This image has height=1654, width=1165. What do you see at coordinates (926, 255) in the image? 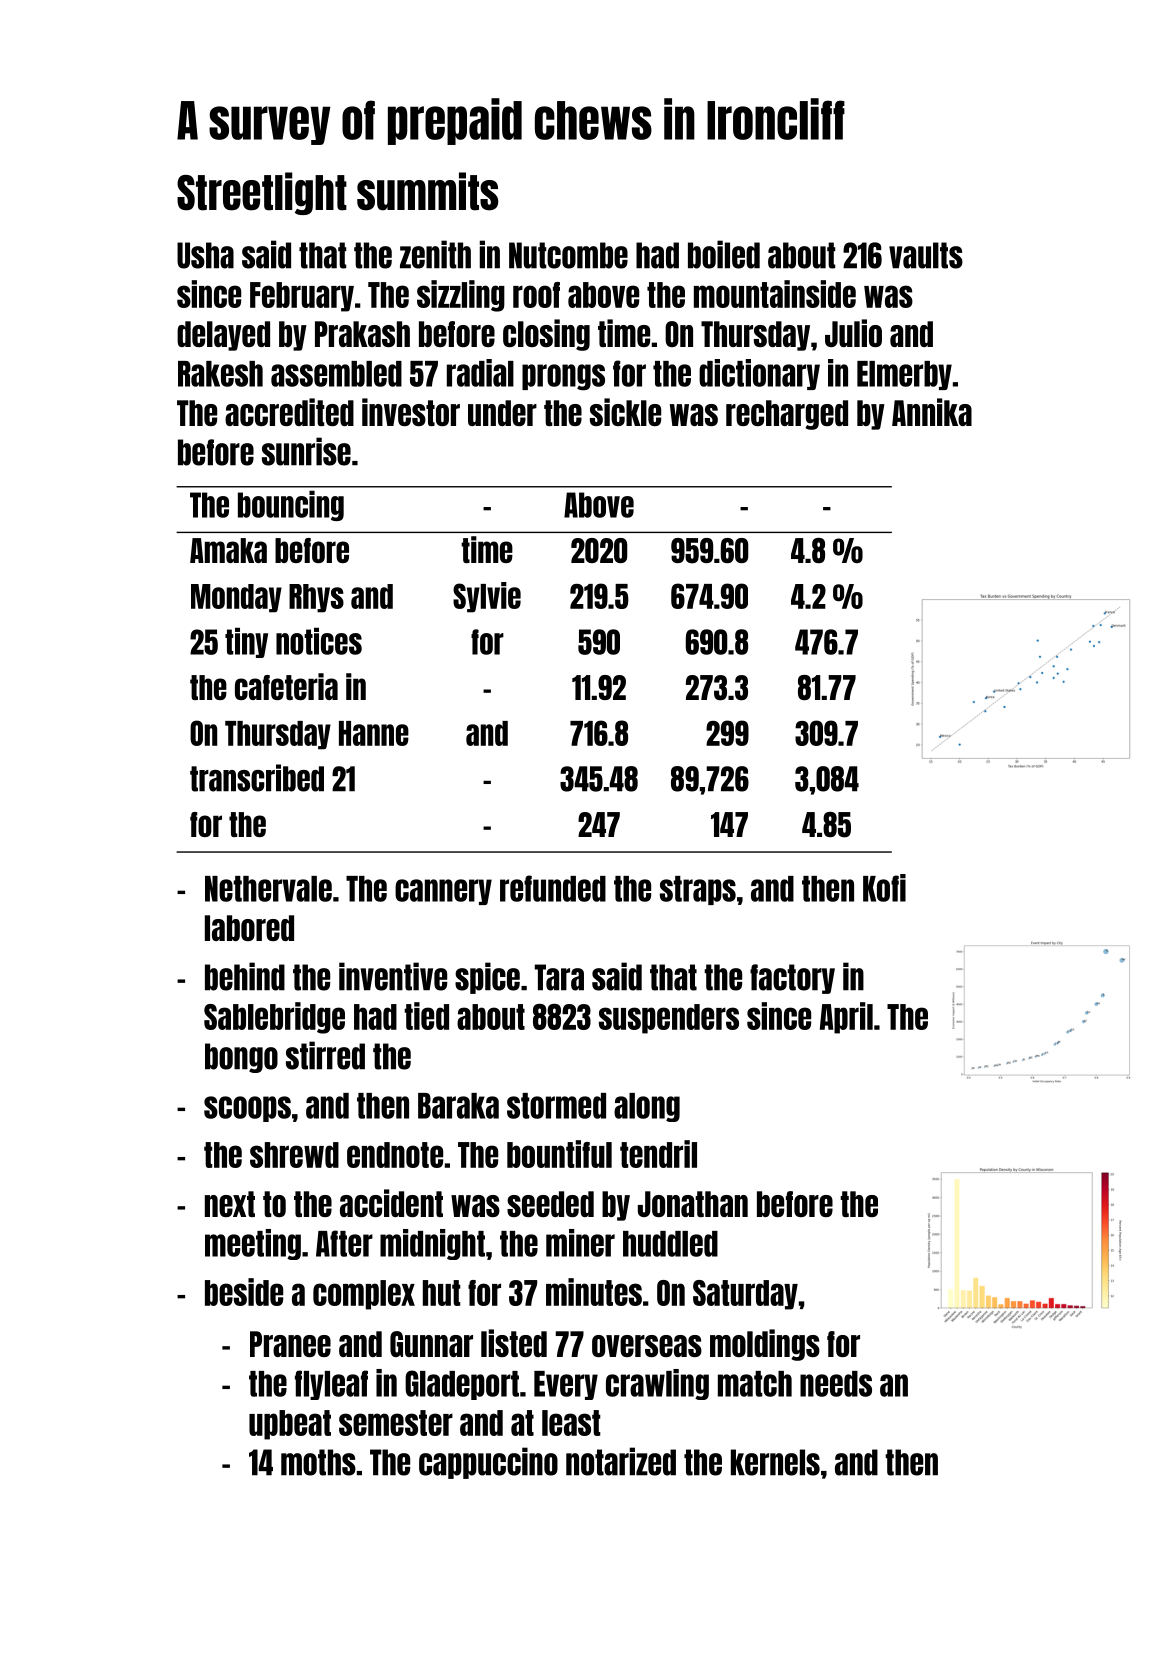
I see `vaults` at bounding box center [926, 255].
